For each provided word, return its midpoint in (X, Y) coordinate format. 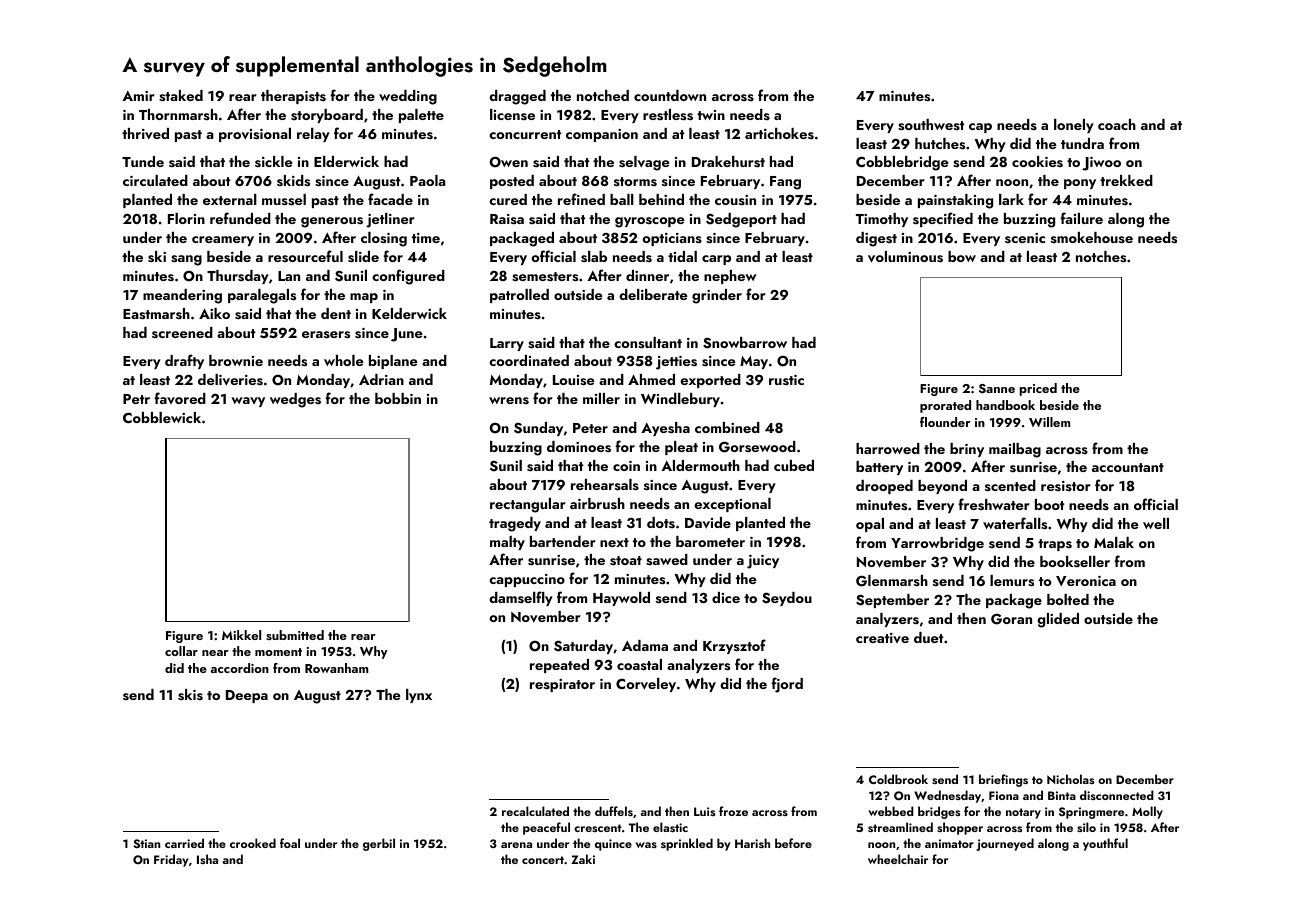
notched (603, 95)
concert (543, 860)
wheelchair (898, 859)
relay (313, 135)
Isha (207, 859)
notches (1101, 257)
